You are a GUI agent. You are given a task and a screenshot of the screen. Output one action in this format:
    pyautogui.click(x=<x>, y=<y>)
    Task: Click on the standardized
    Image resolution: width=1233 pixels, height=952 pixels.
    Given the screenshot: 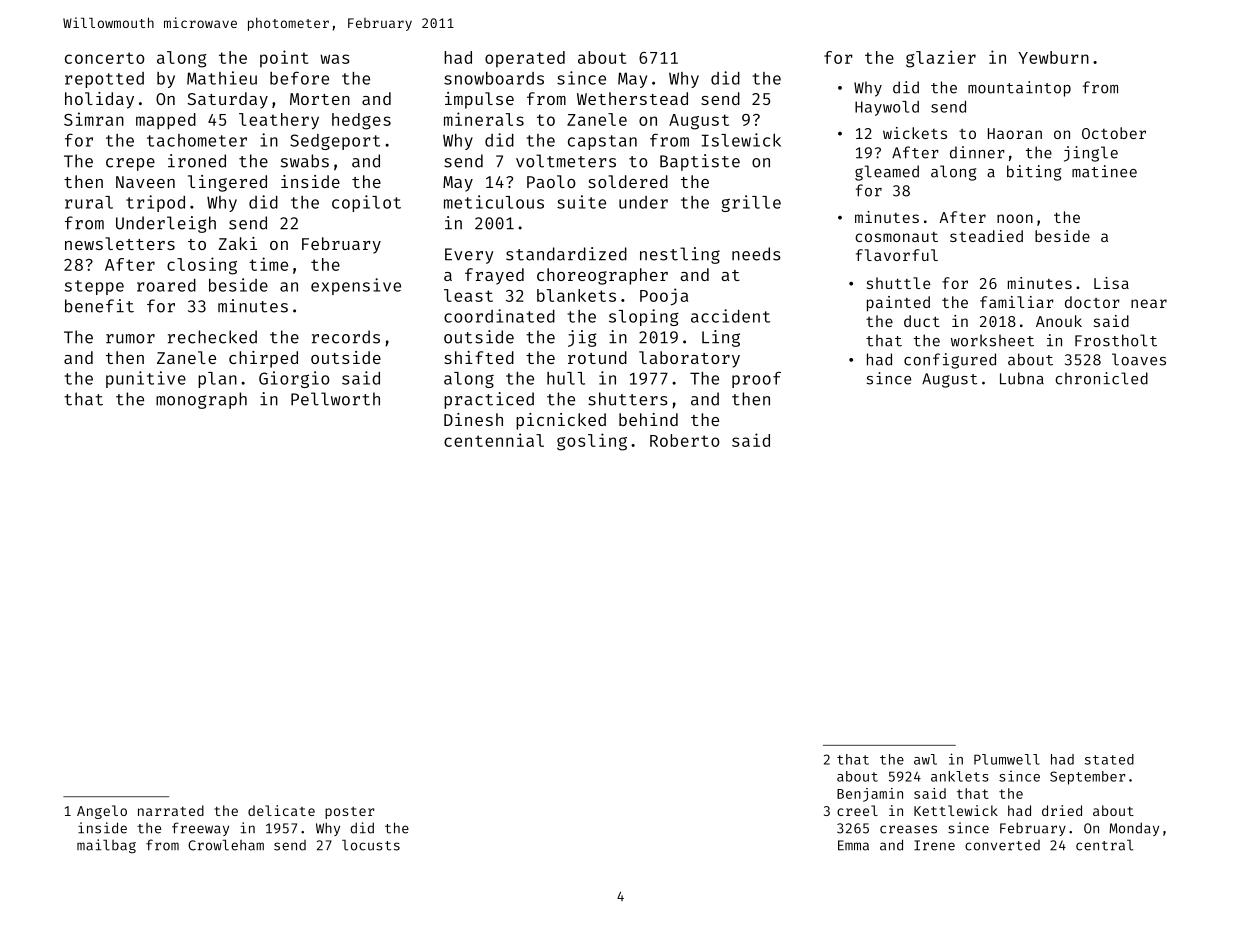 What is the action you would take?
    pyautogui.click(x=566, y=254)
